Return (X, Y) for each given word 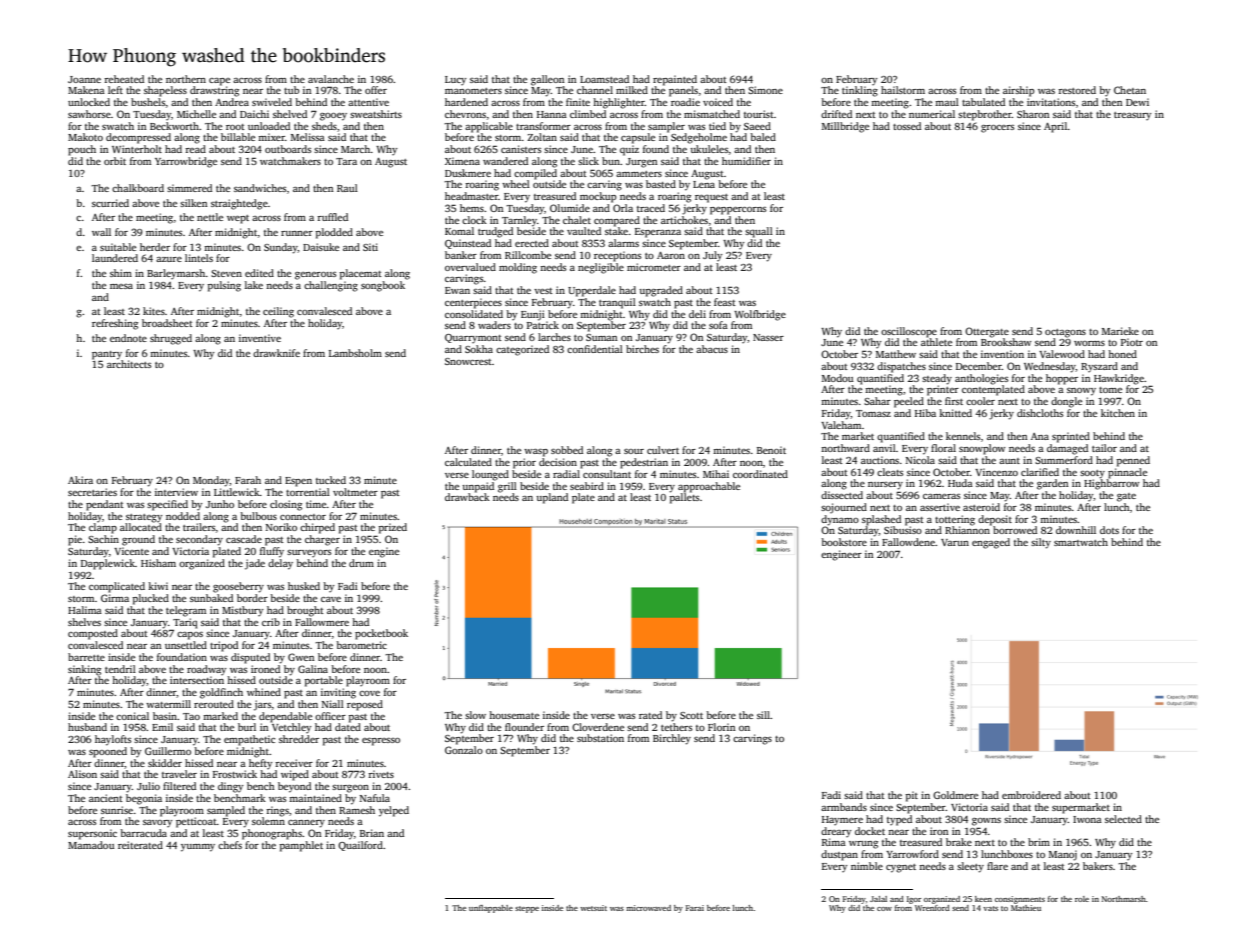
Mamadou (91, 845)
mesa (121, 286)
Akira (80, 480)
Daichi (254, 114)
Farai (695, 908)
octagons (1065, 333)
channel (595, 90)
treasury (1133, 116)
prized (393, 528)
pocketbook (381, 634)
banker (461, 255)
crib (271, 622)
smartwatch (1081, 542)
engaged (991, 543)
